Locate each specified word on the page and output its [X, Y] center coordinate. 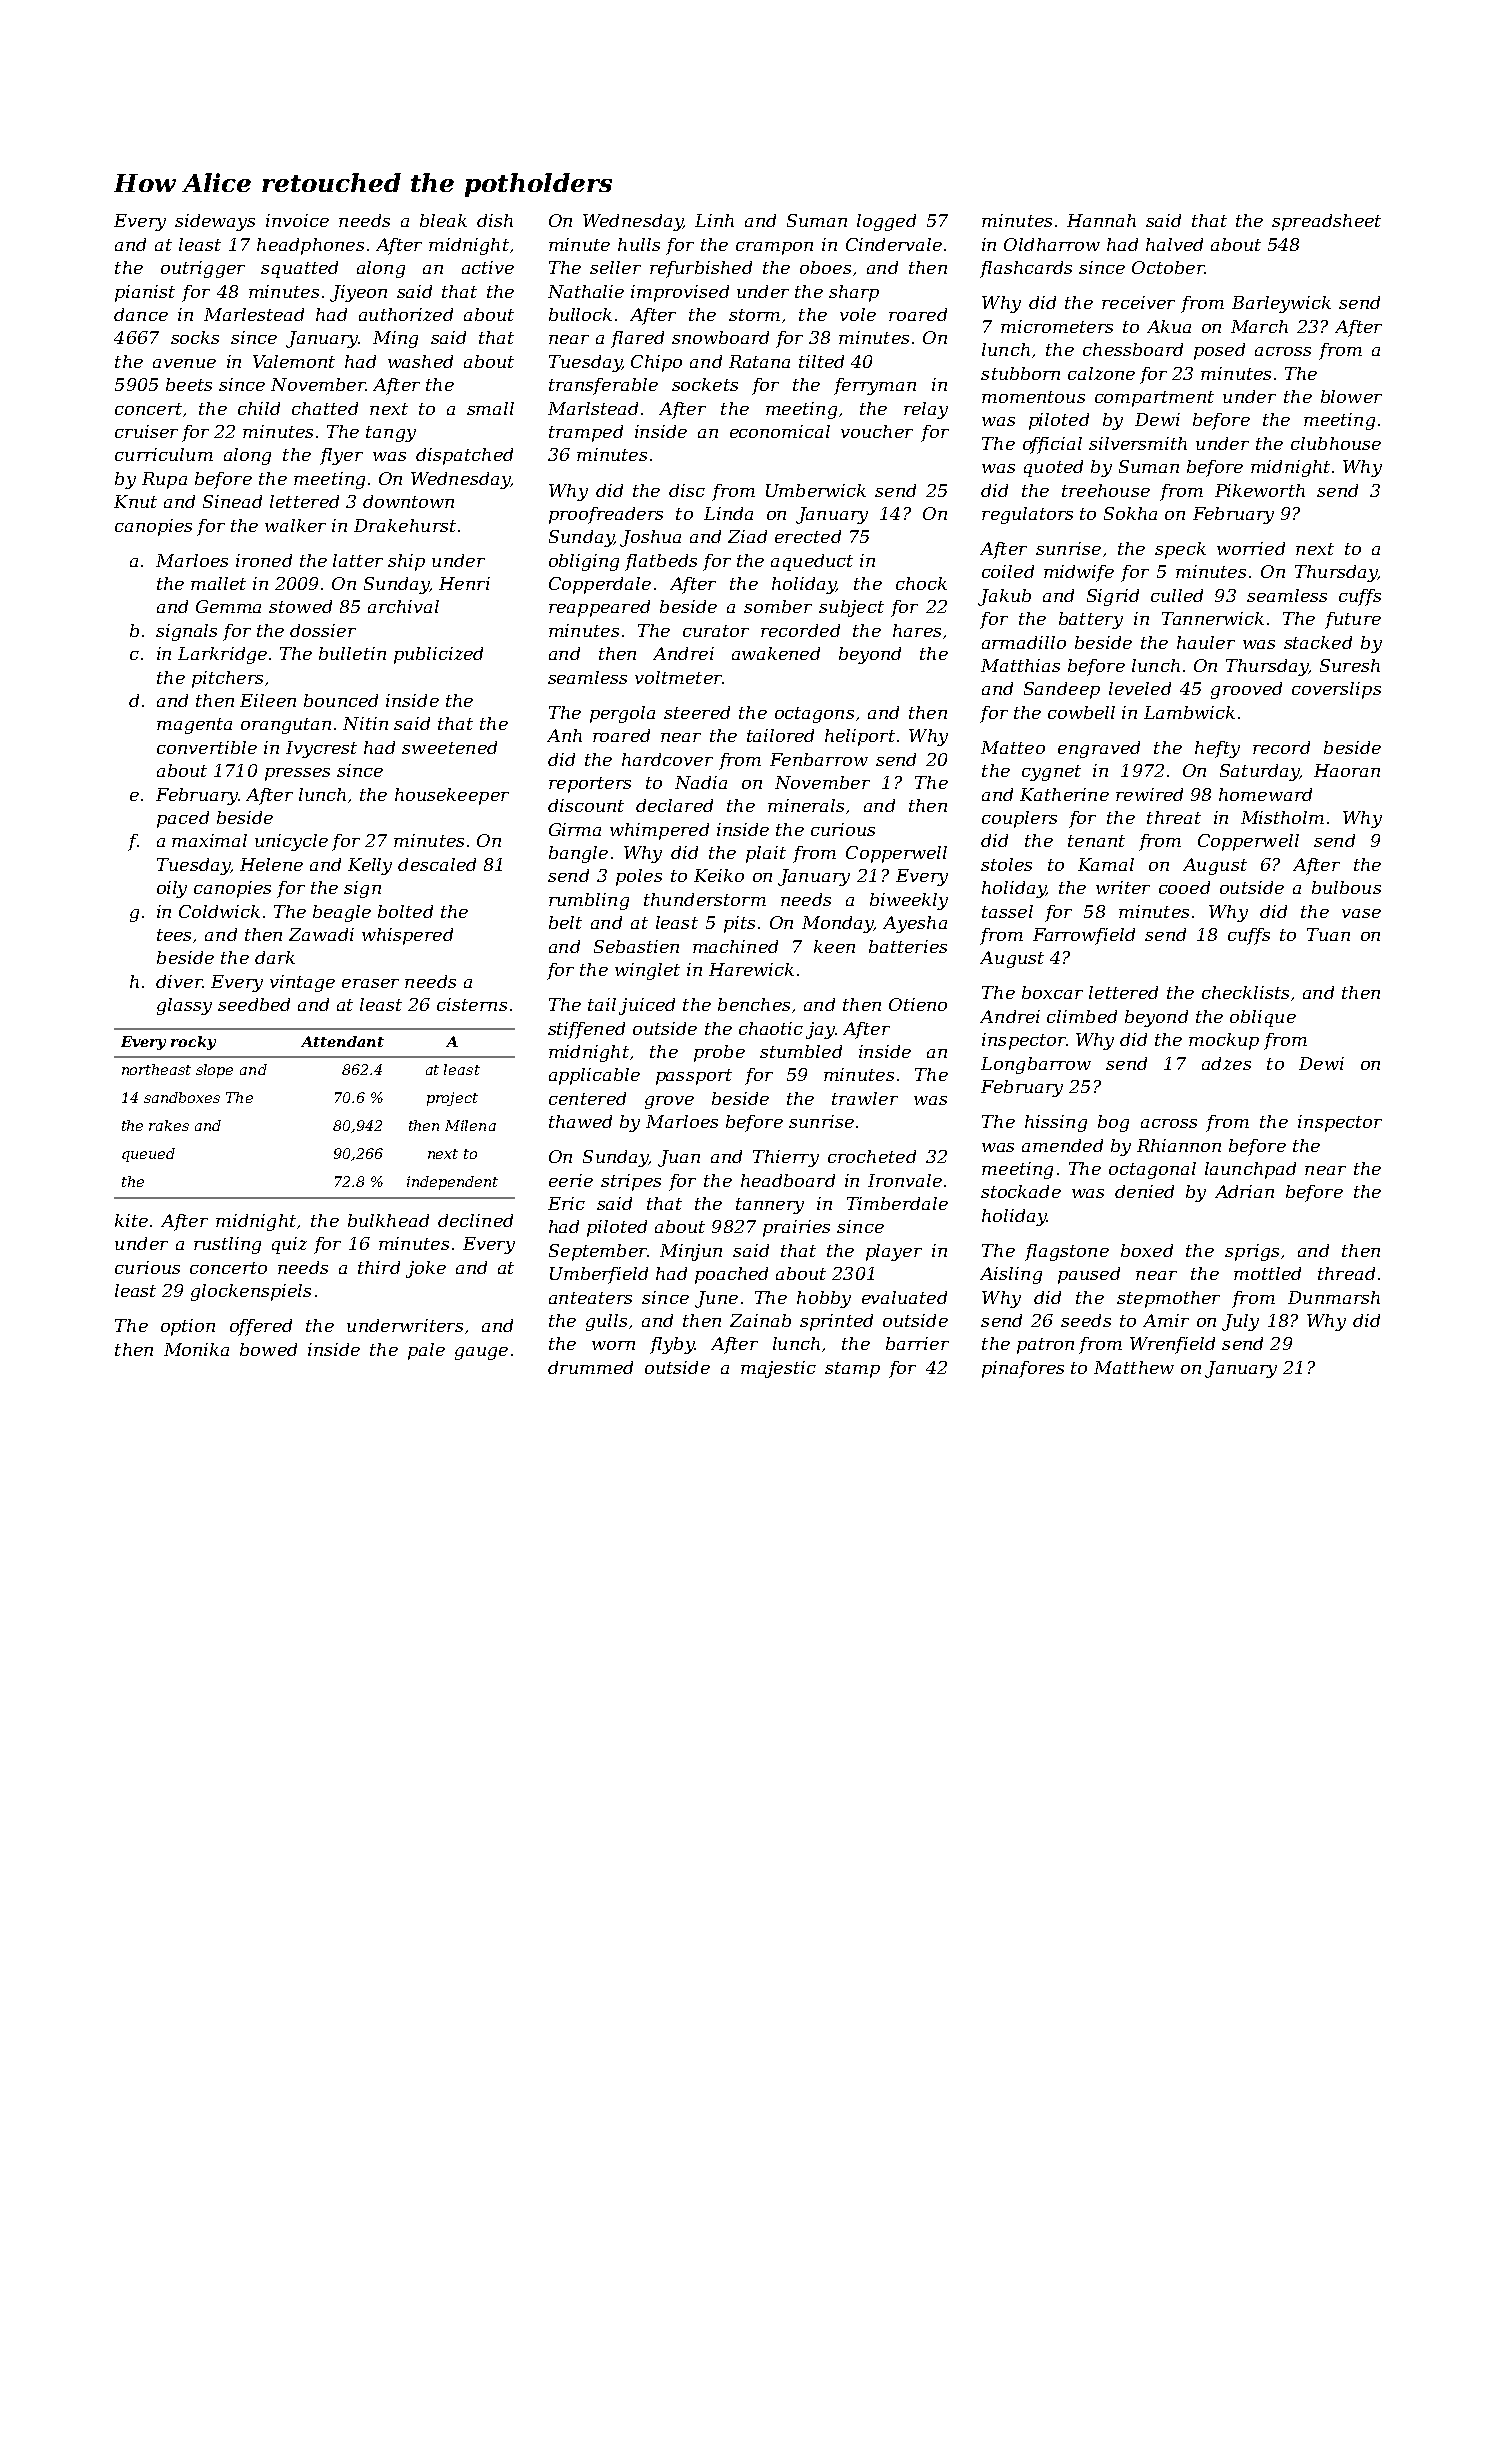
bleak [443, 220]
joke [426, 1269]
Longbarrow [1036, 1065]
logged [886, 222]
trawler [865, 1098]
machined [735, 946]
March [1259, 326]
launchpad [1250, 1170]
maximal [209, 840]
